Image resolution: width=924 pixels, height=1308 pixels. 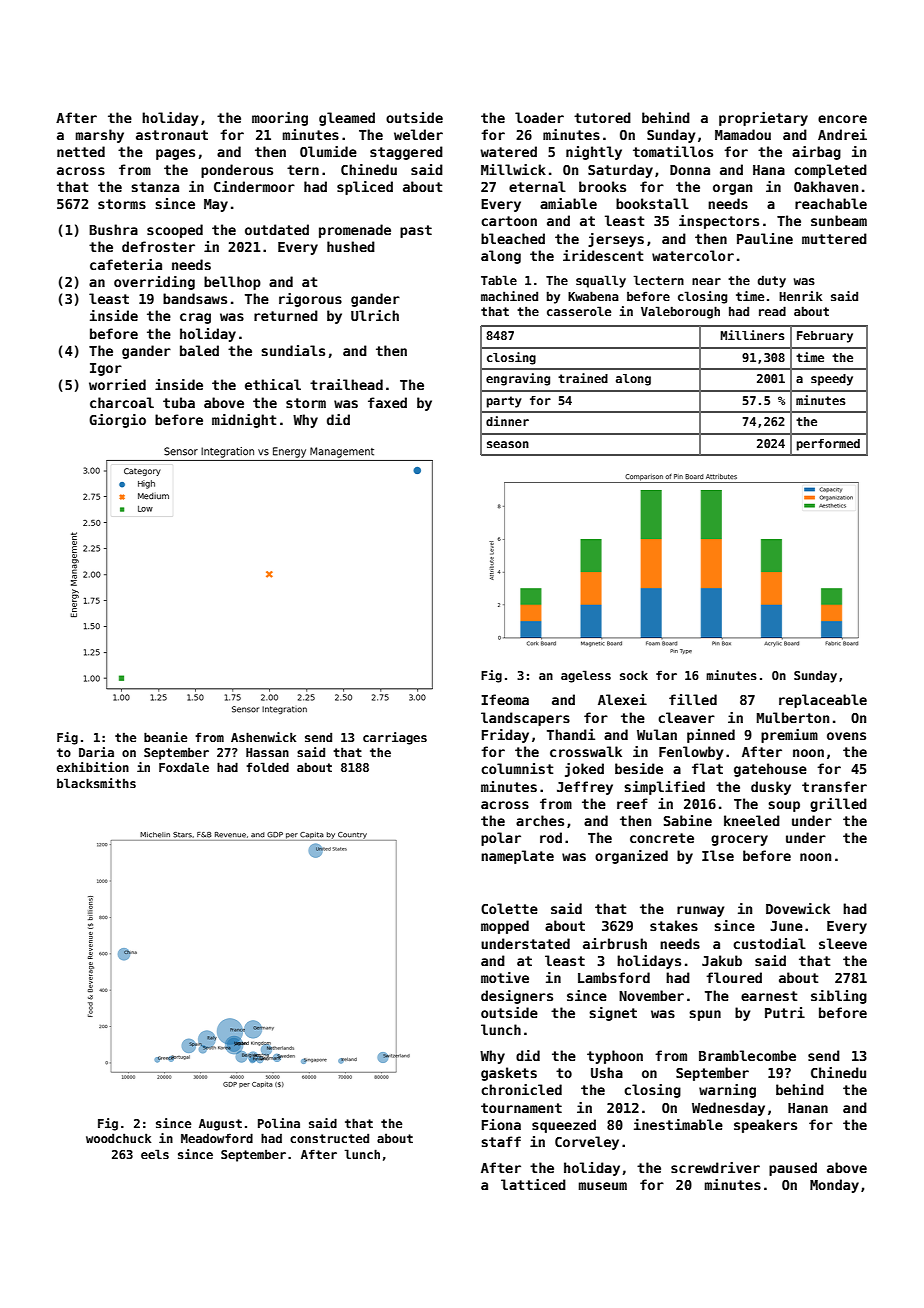 I want to click on landscapers, so click(x=525, y=719).
